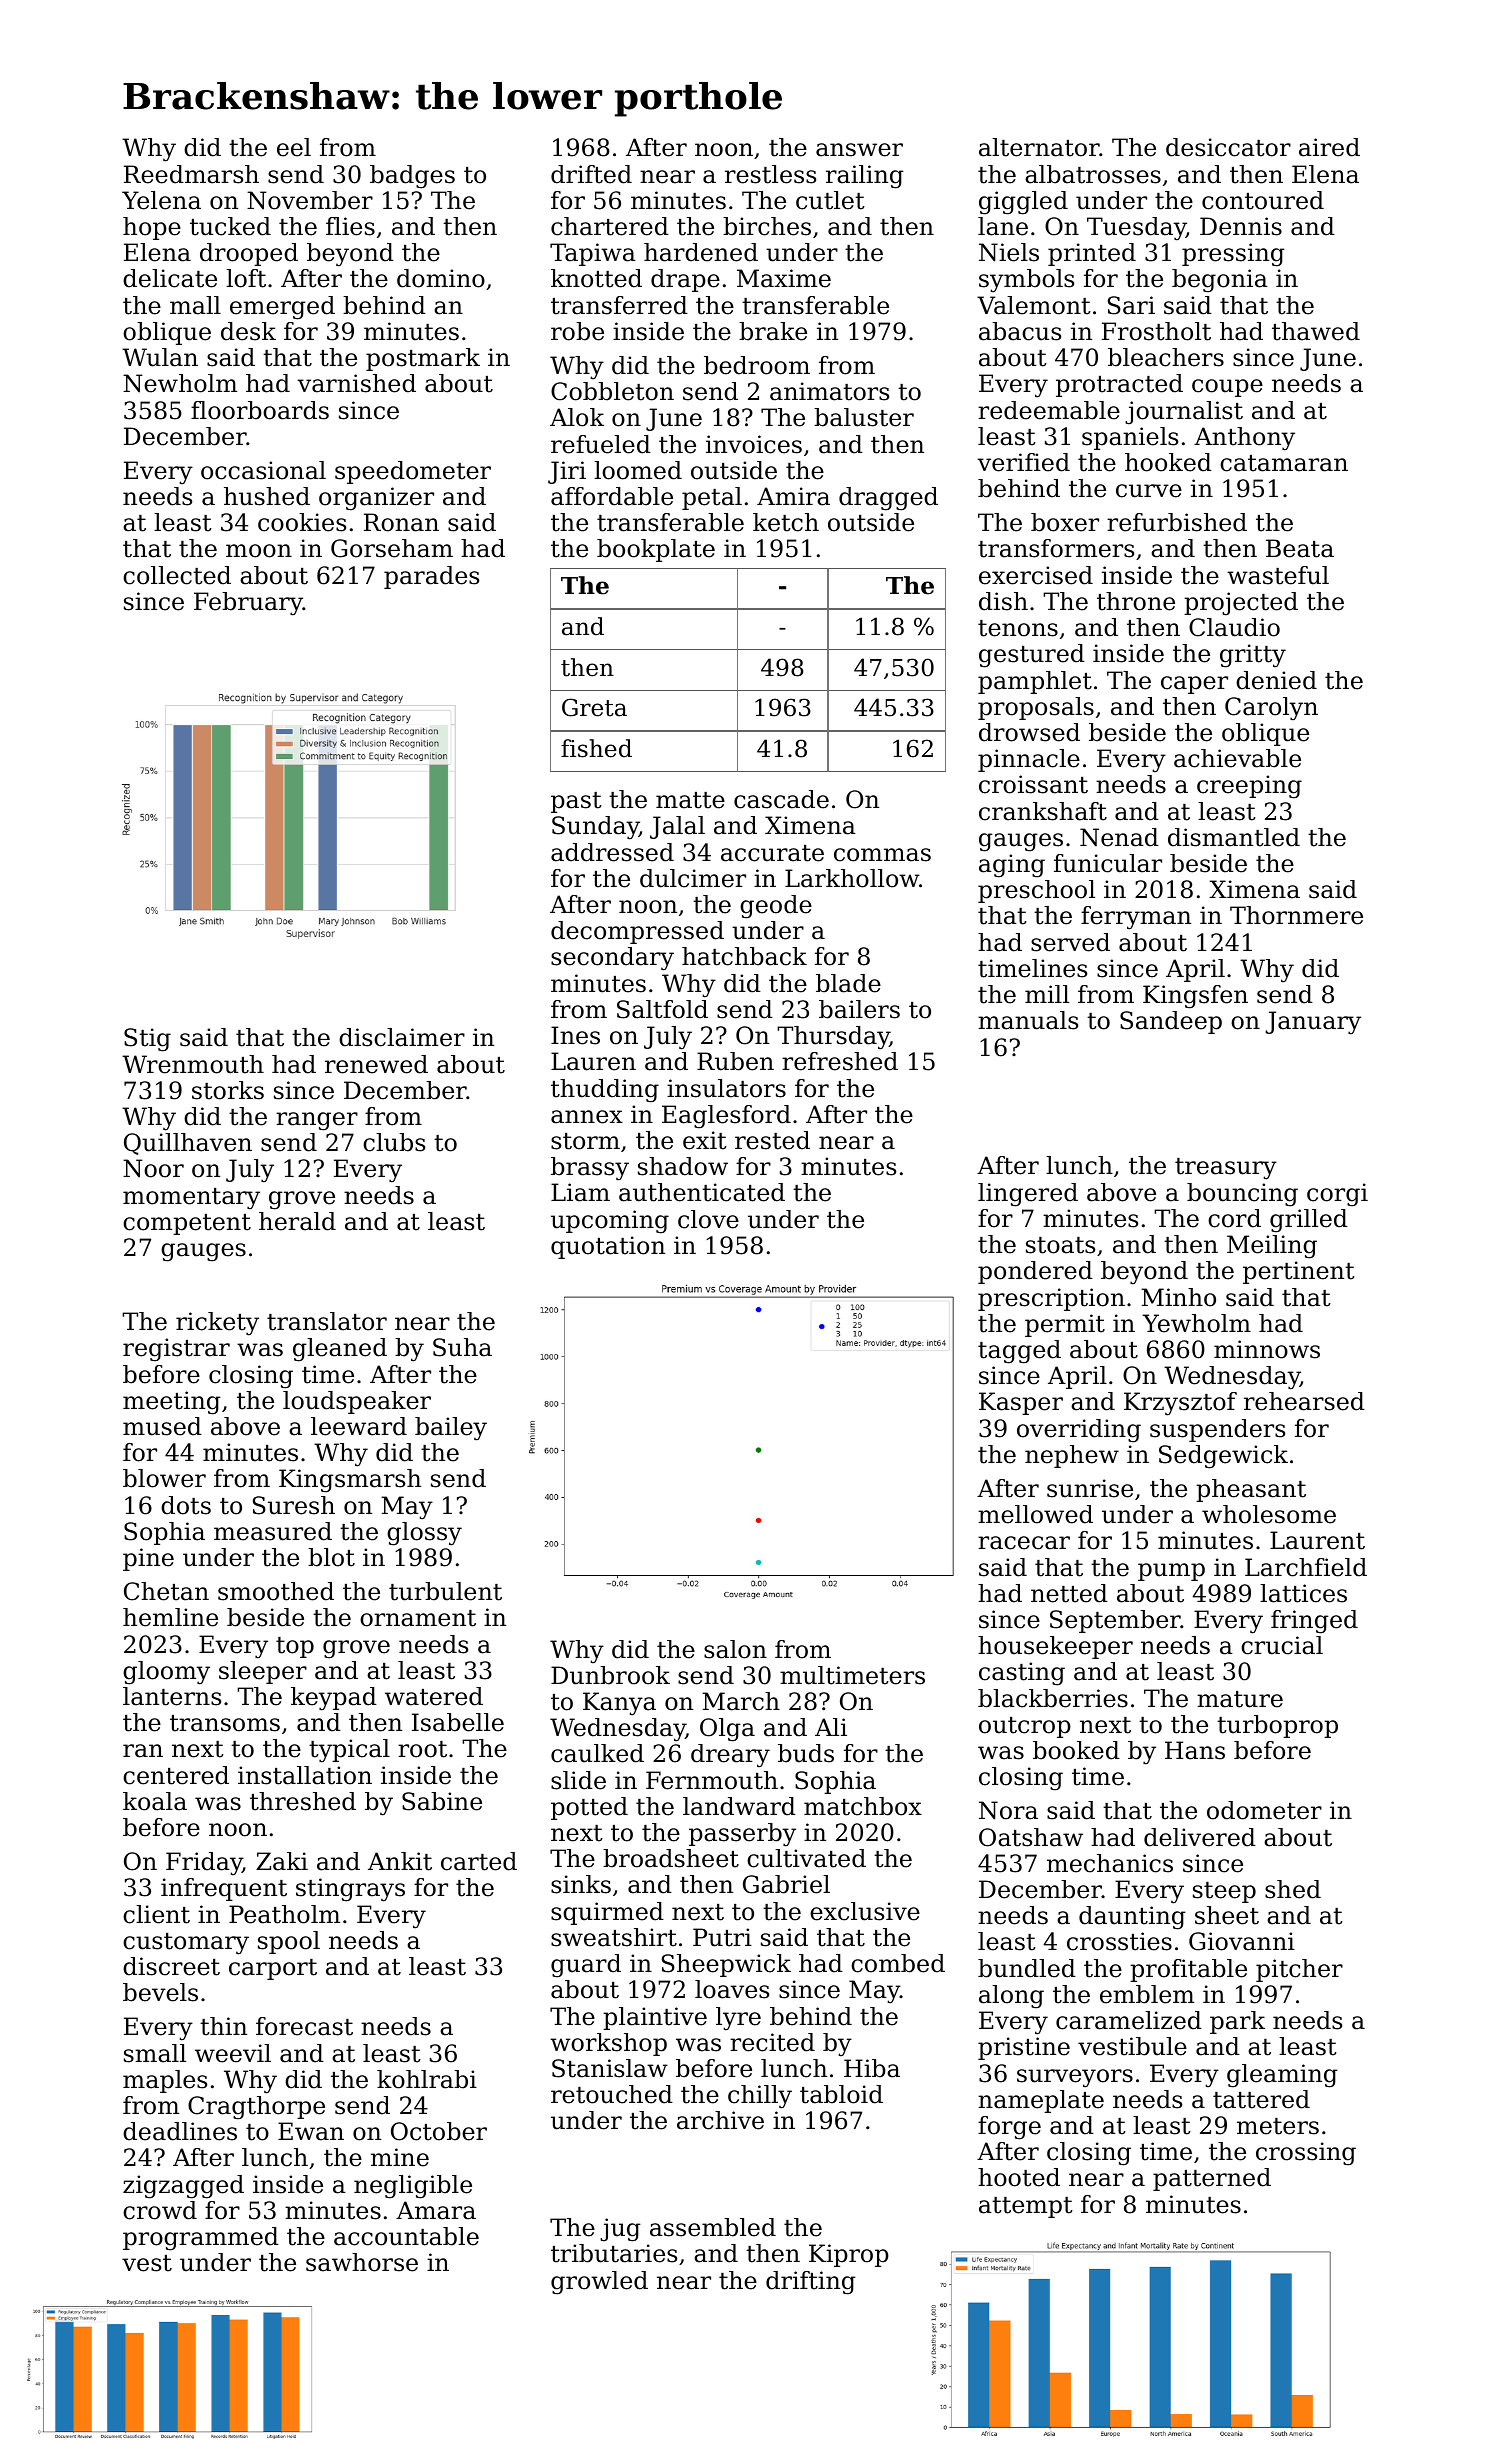  What do you see at coordinates (1036, 708) in the document?
I see `proposals` at bounding box center [1036, 708].
